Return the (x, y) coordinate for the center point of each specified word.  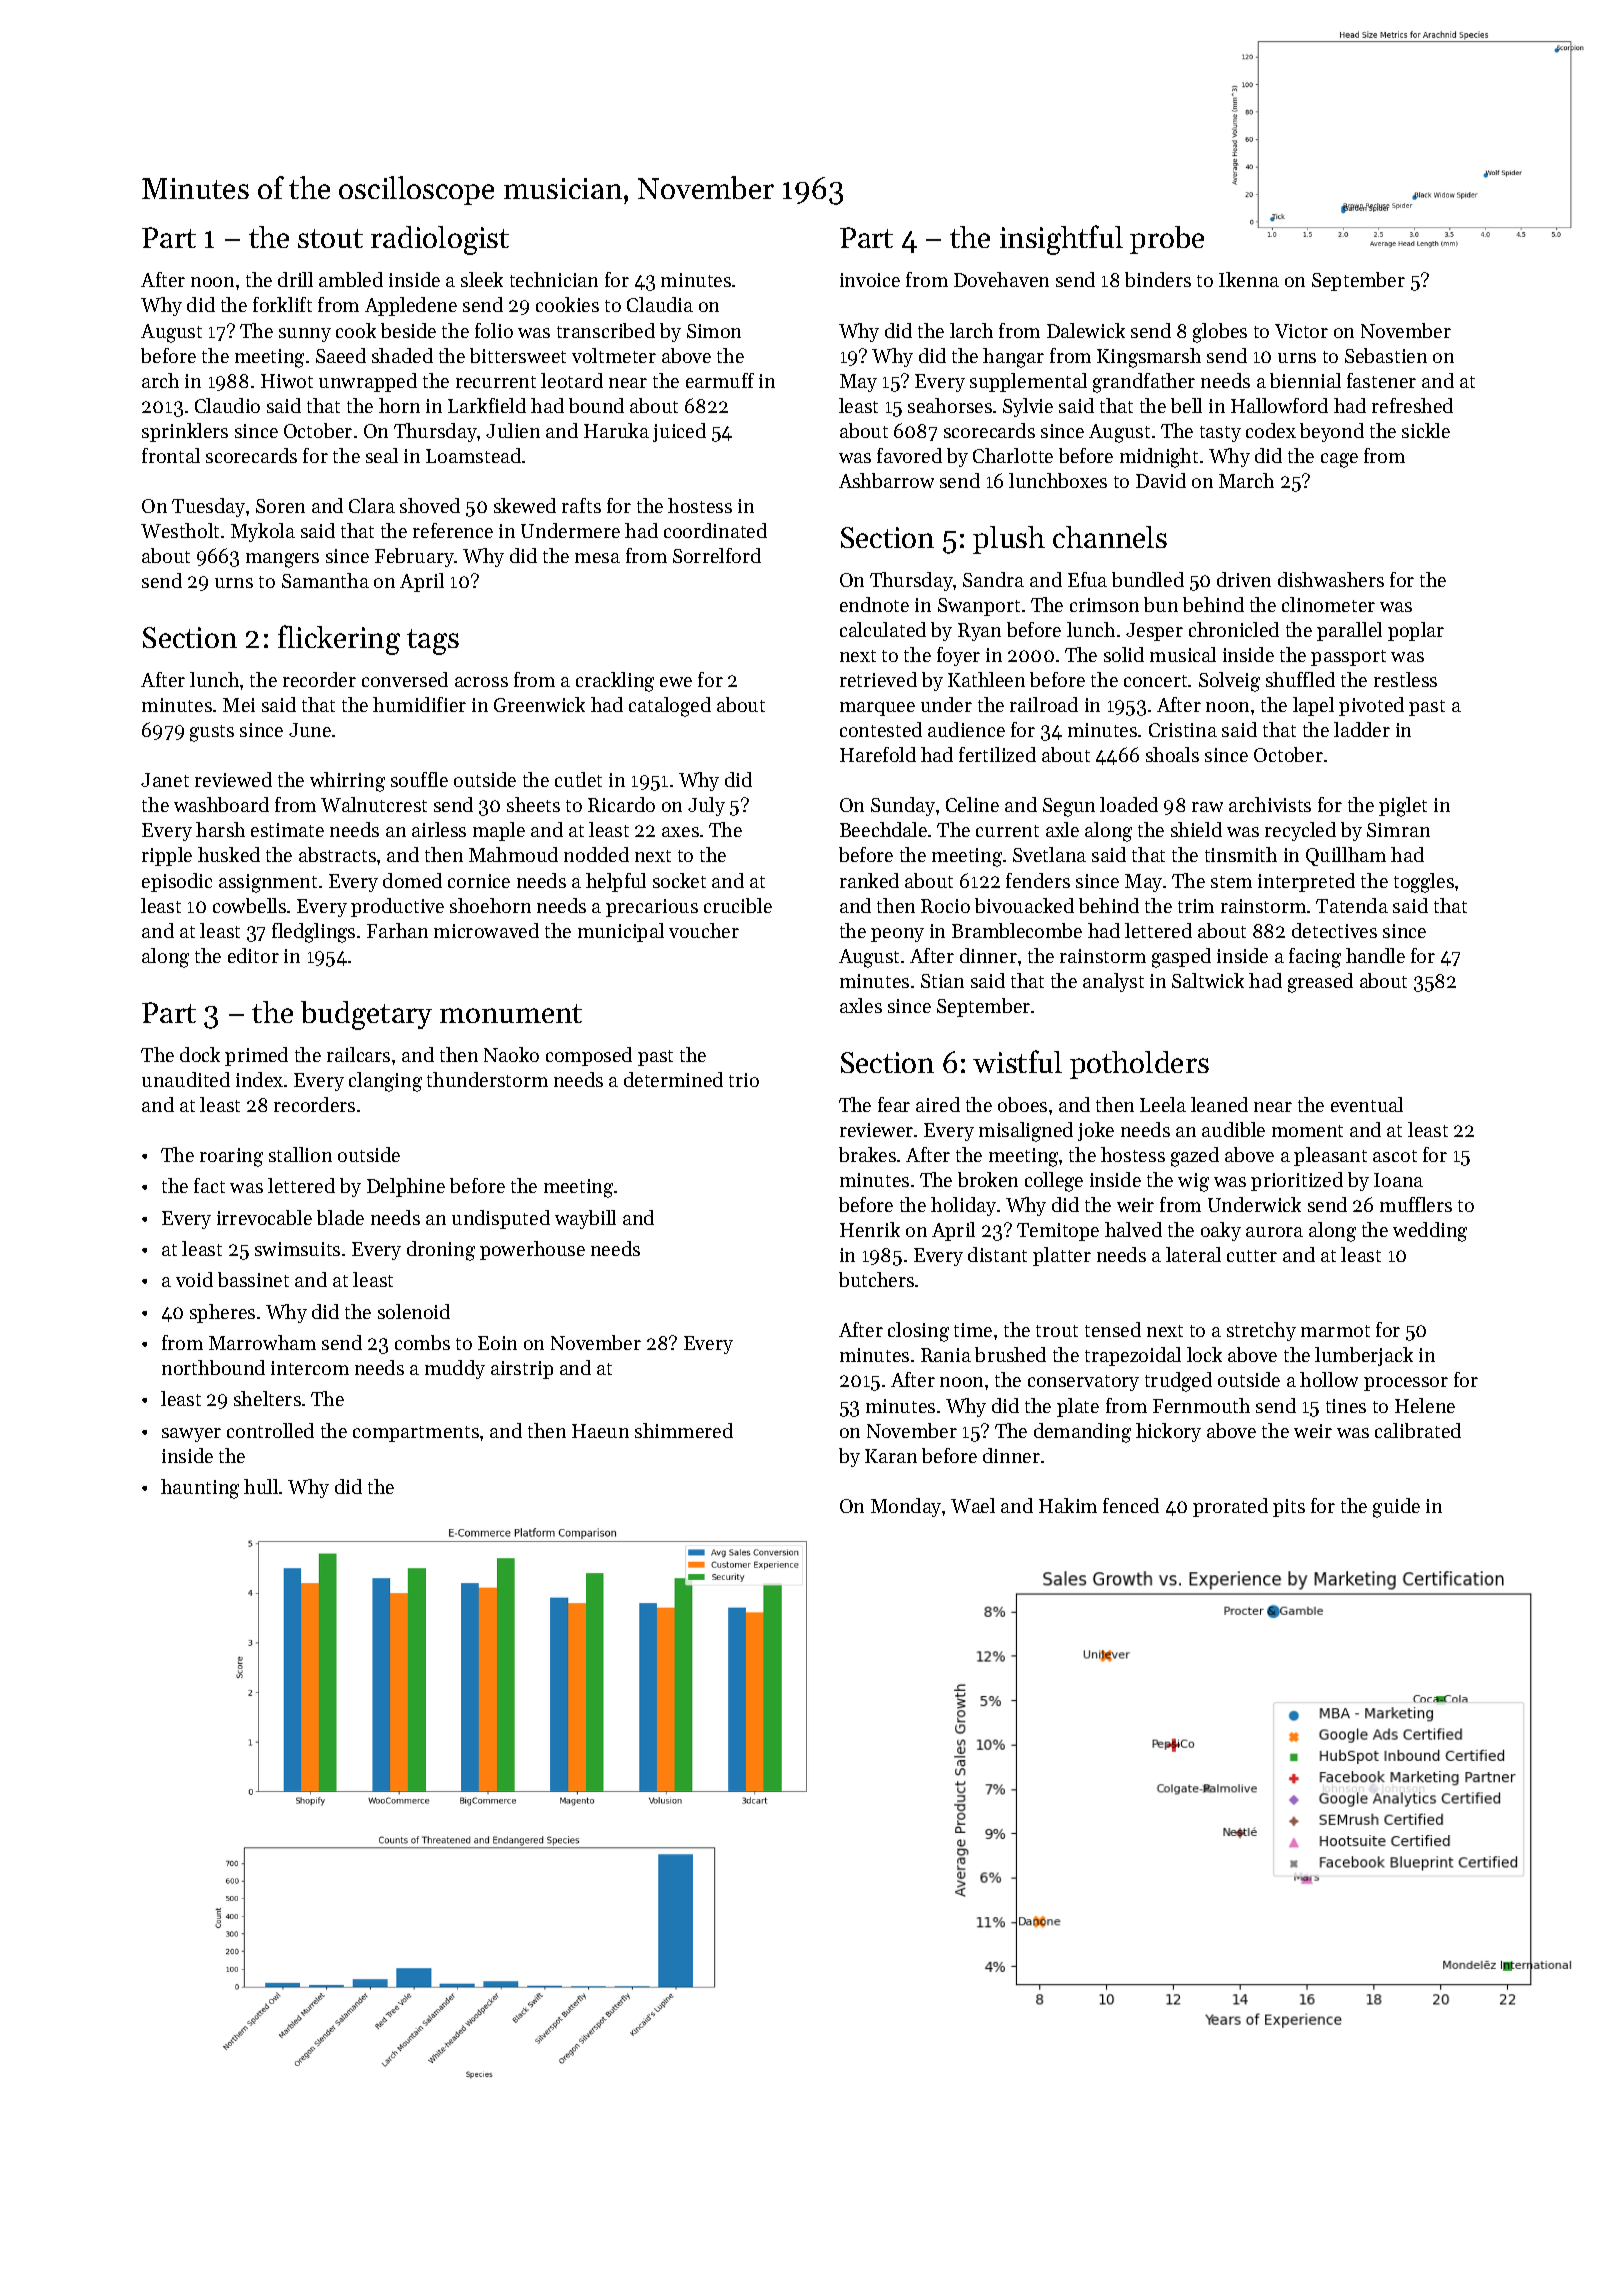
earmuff (720, 380)
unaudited (186, 1079)
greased (1320, 983)
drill (295, 279)
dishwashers (1331, 579)
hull (261, 1486)
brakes (867, 1154)
